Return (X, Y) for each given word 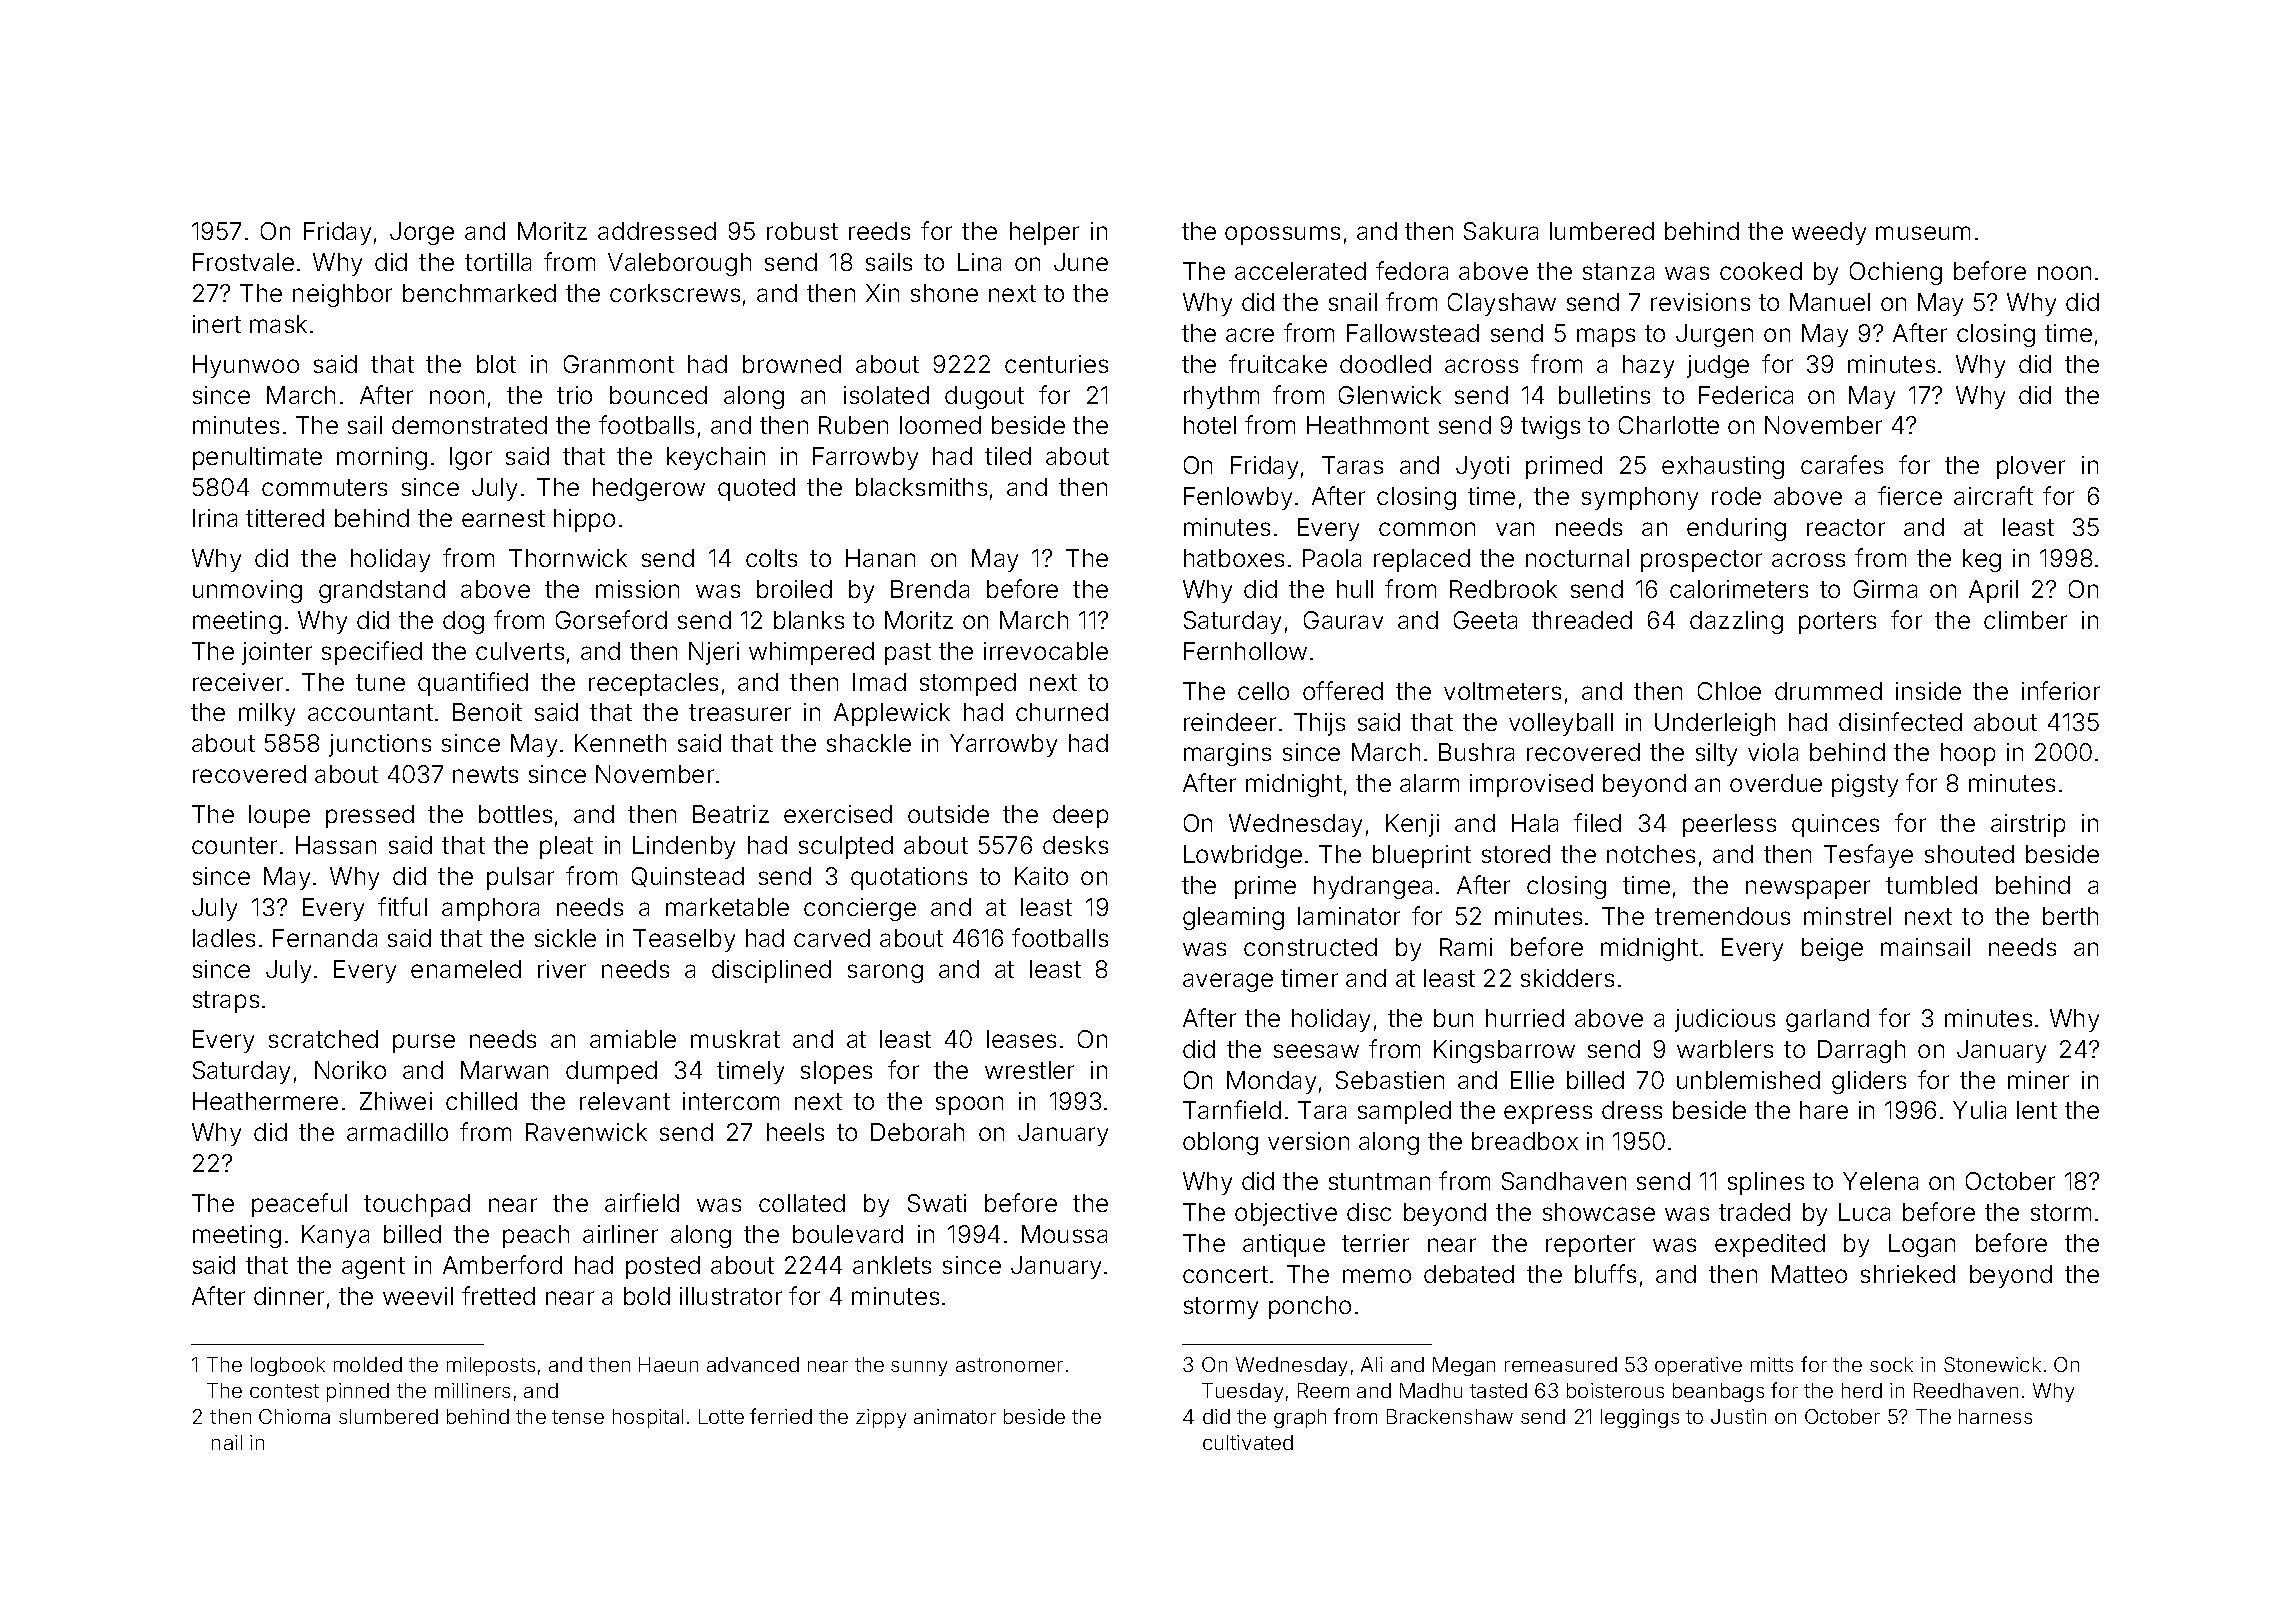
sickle (565, 938)
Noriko (350, 1070)
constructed (1310, 947)
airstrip (2028, 825)
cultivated (1248, 1442)
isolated (886, 395)
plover (2031, 467)
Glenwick (1390, 395)
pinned (358, 1392)
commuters (324, 487)
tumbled (1931, 885)
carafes (1842, 464)
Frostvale (243, 262)
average (1228, 982)
